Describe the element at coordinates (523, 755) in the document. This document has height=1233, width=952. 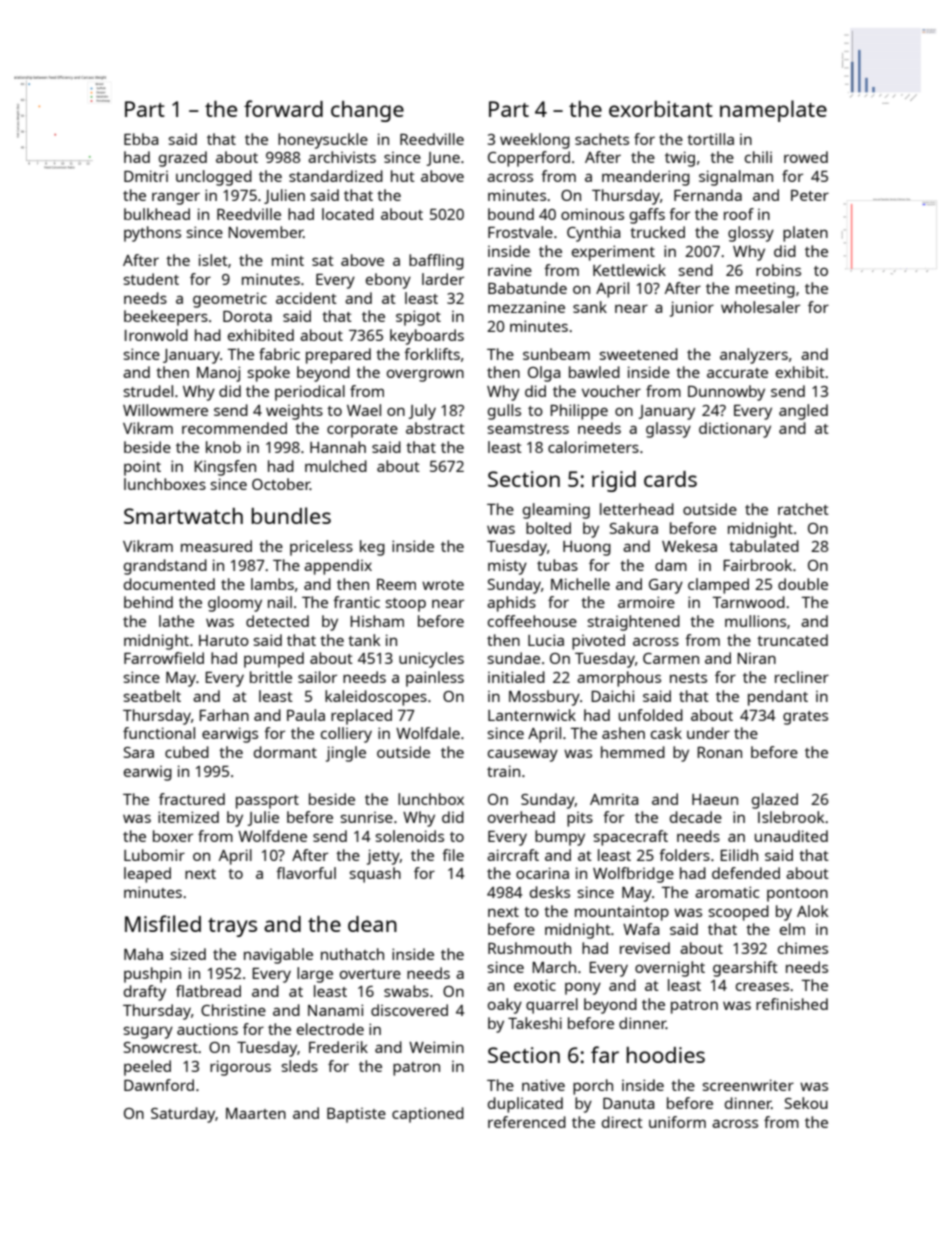
I see `causeway` at that location.
